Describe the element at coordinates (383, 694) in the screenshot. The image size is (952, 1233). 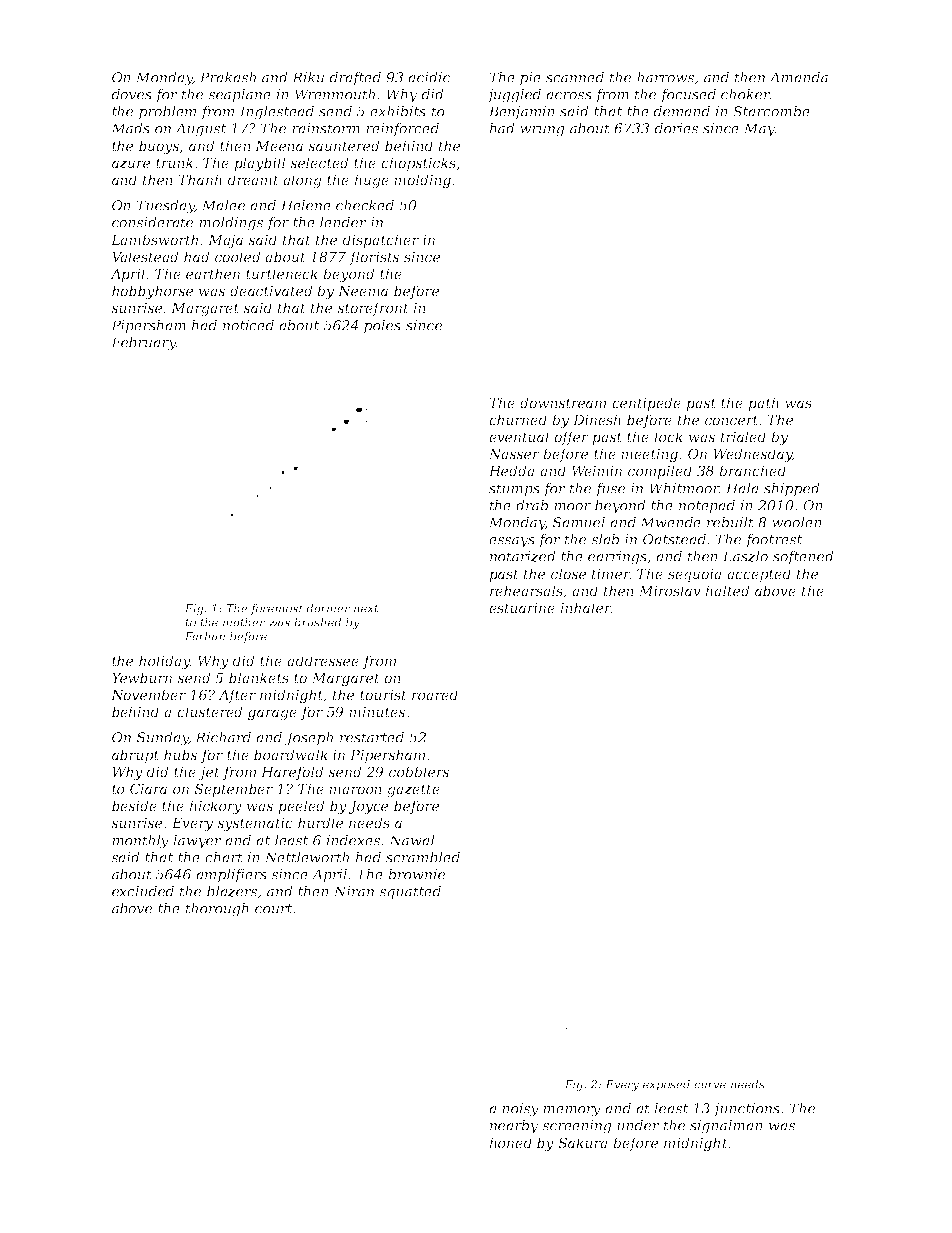
I see `tourist` at that location.
